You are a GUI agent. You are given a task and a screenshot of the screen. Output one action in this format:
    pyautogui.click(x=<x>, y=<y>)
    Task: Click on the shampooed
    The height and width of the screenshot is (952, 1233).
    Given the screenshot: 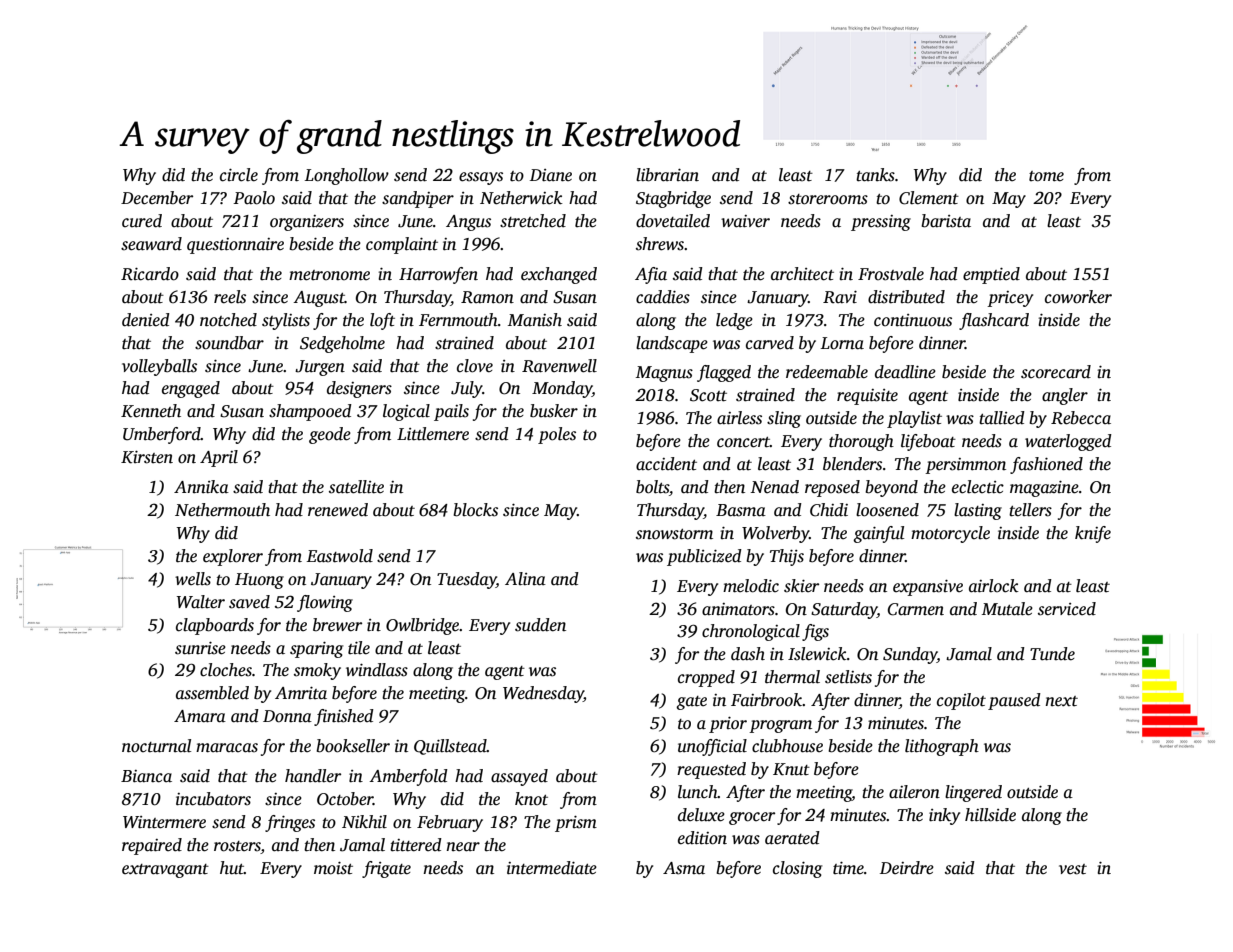 What is the action you would take?
    pyautogui.click(x=310, y=412)
